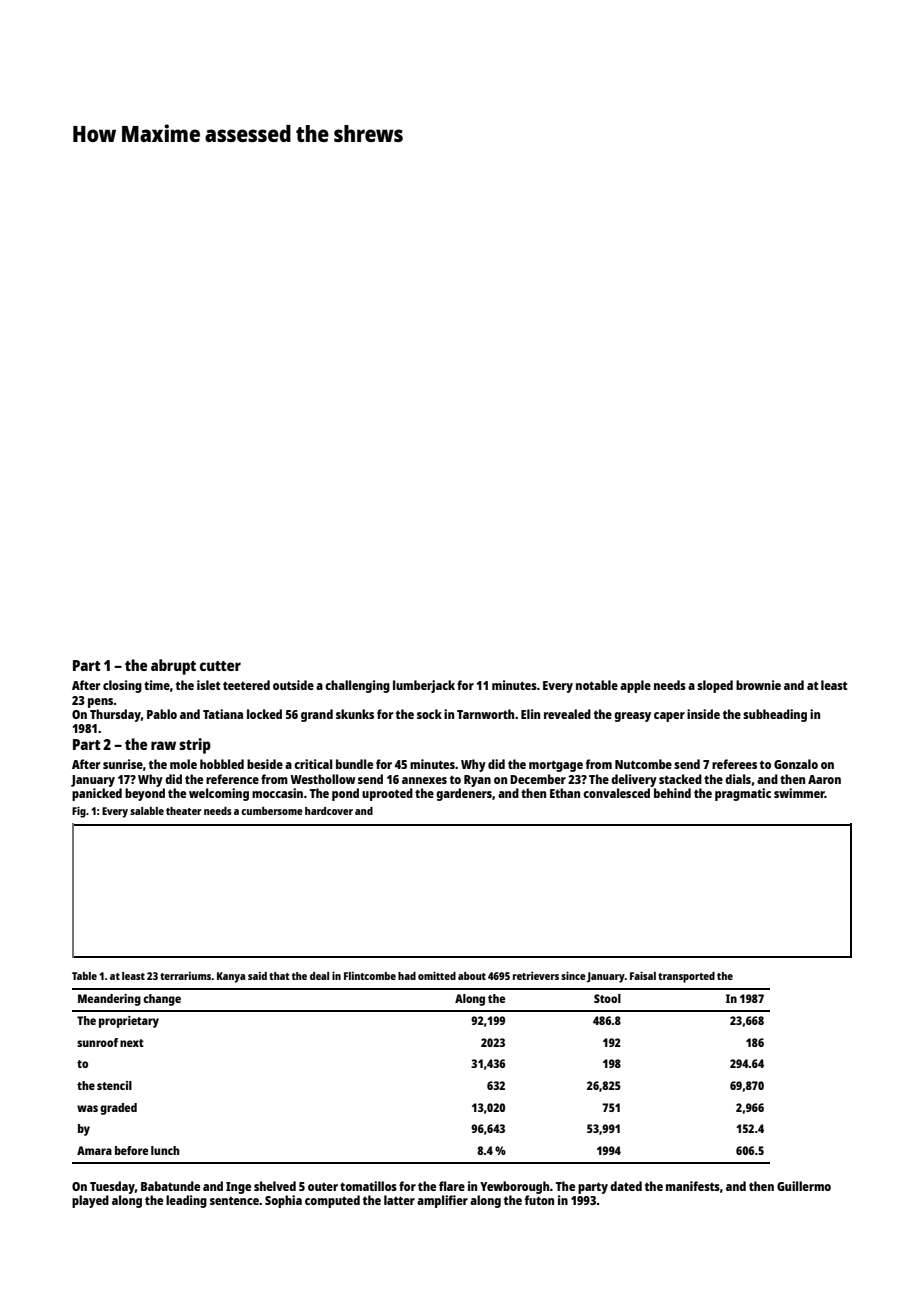  What do you see at coordinates (775, 715) in the screenshot?
I see `subheading` at bounding box center [775, 715].
